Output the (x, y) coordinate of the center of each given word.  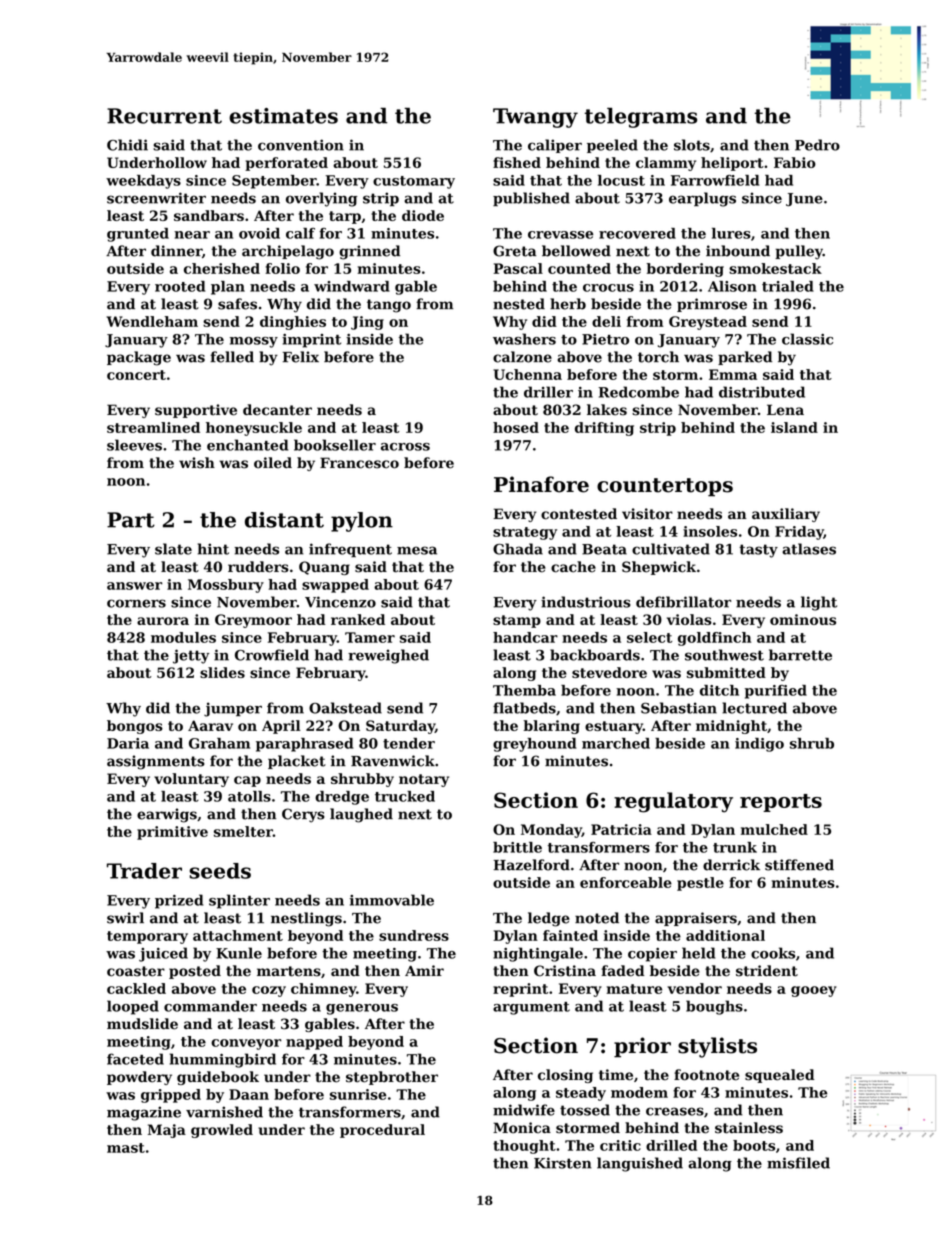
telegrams (640, 118)
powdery (139, 1078)
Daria (128, 743)
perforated (286, 164)
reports (781, 803)
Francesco (359, 463)
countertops (665, 487)
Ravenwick (393, 761)
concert (136, 375)
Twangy (535, 118)
